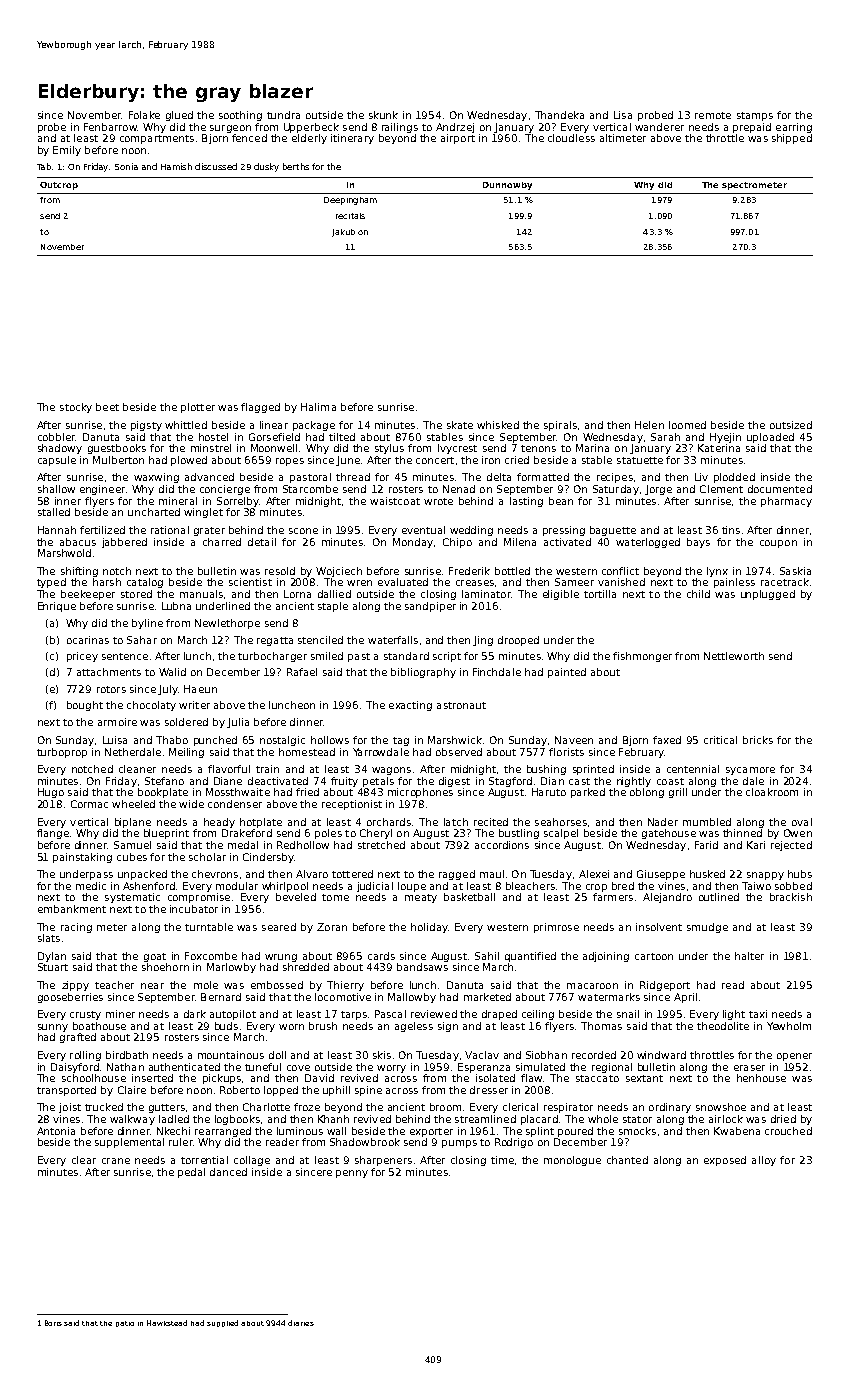 The image size is (849, 1400). Describe the element at coordinates (623, 115) in the screenshot. I see `Lisa` at that location.
